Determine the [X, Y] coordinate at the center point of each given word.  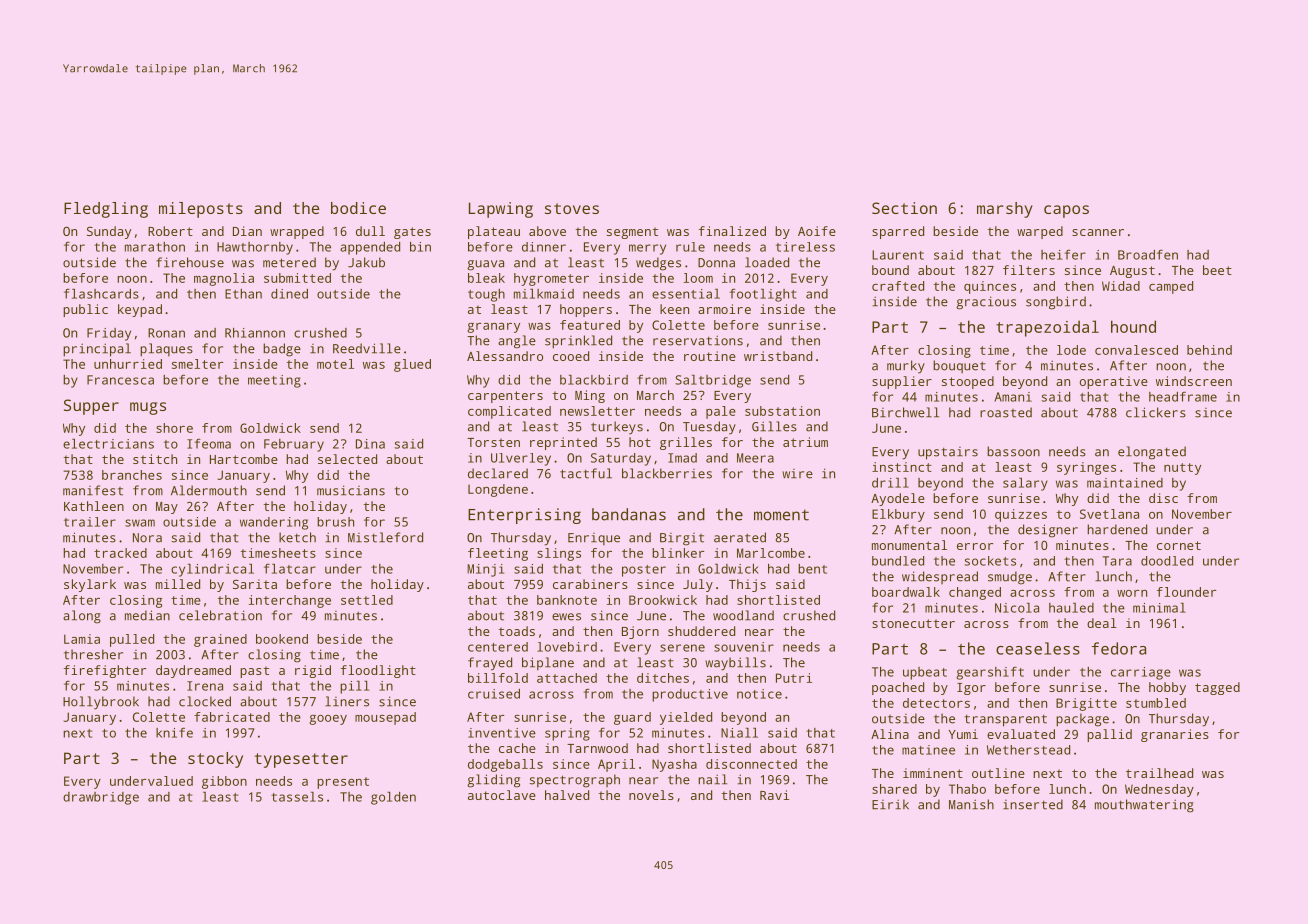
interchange [290, 601]
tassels [297, 797]
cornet [1179, 545]
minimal [1159, 608]
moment [781, 515]
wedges [658, 264]
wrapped [297, 232]
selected [347, 459]
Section [904, 208]
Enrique [594, 539]
